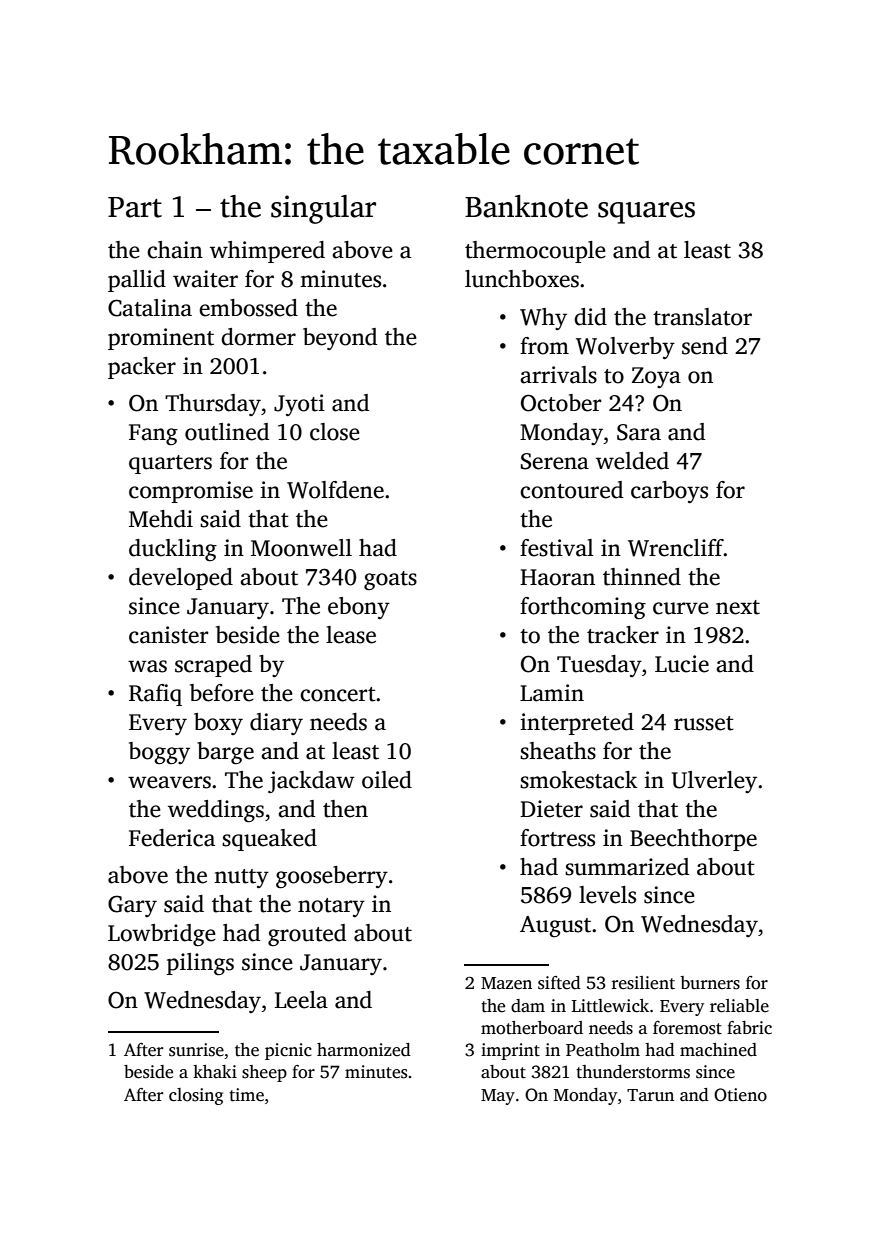  I want to click on May, so click(498, 1097).
